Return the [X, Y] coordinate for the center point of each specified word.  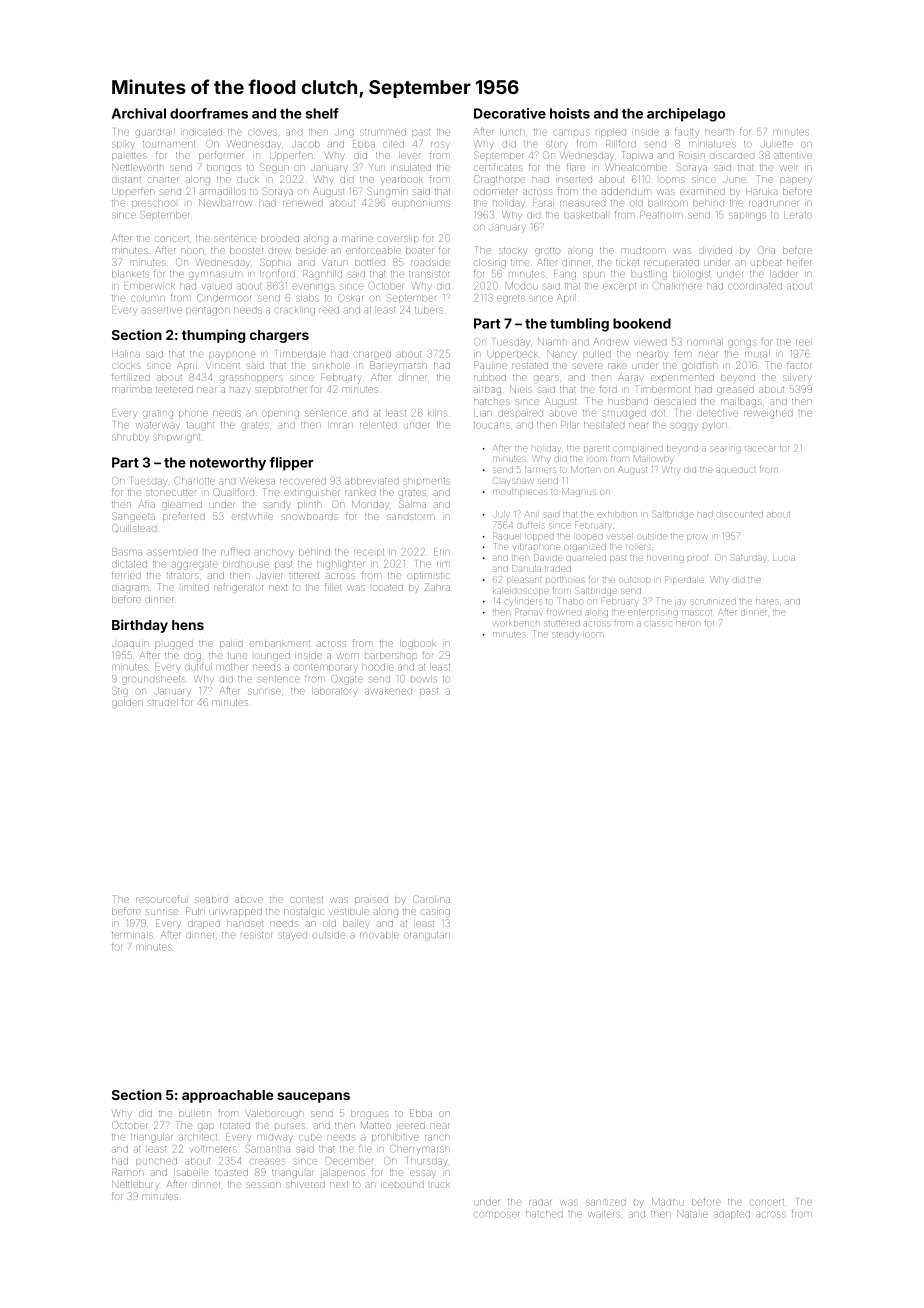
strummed [383, 132]
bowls [424, 680]
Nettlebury [135, 1185]
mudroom [643, 251]
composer [496, 1215]
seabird [211, 900]
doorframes [209, 113]
